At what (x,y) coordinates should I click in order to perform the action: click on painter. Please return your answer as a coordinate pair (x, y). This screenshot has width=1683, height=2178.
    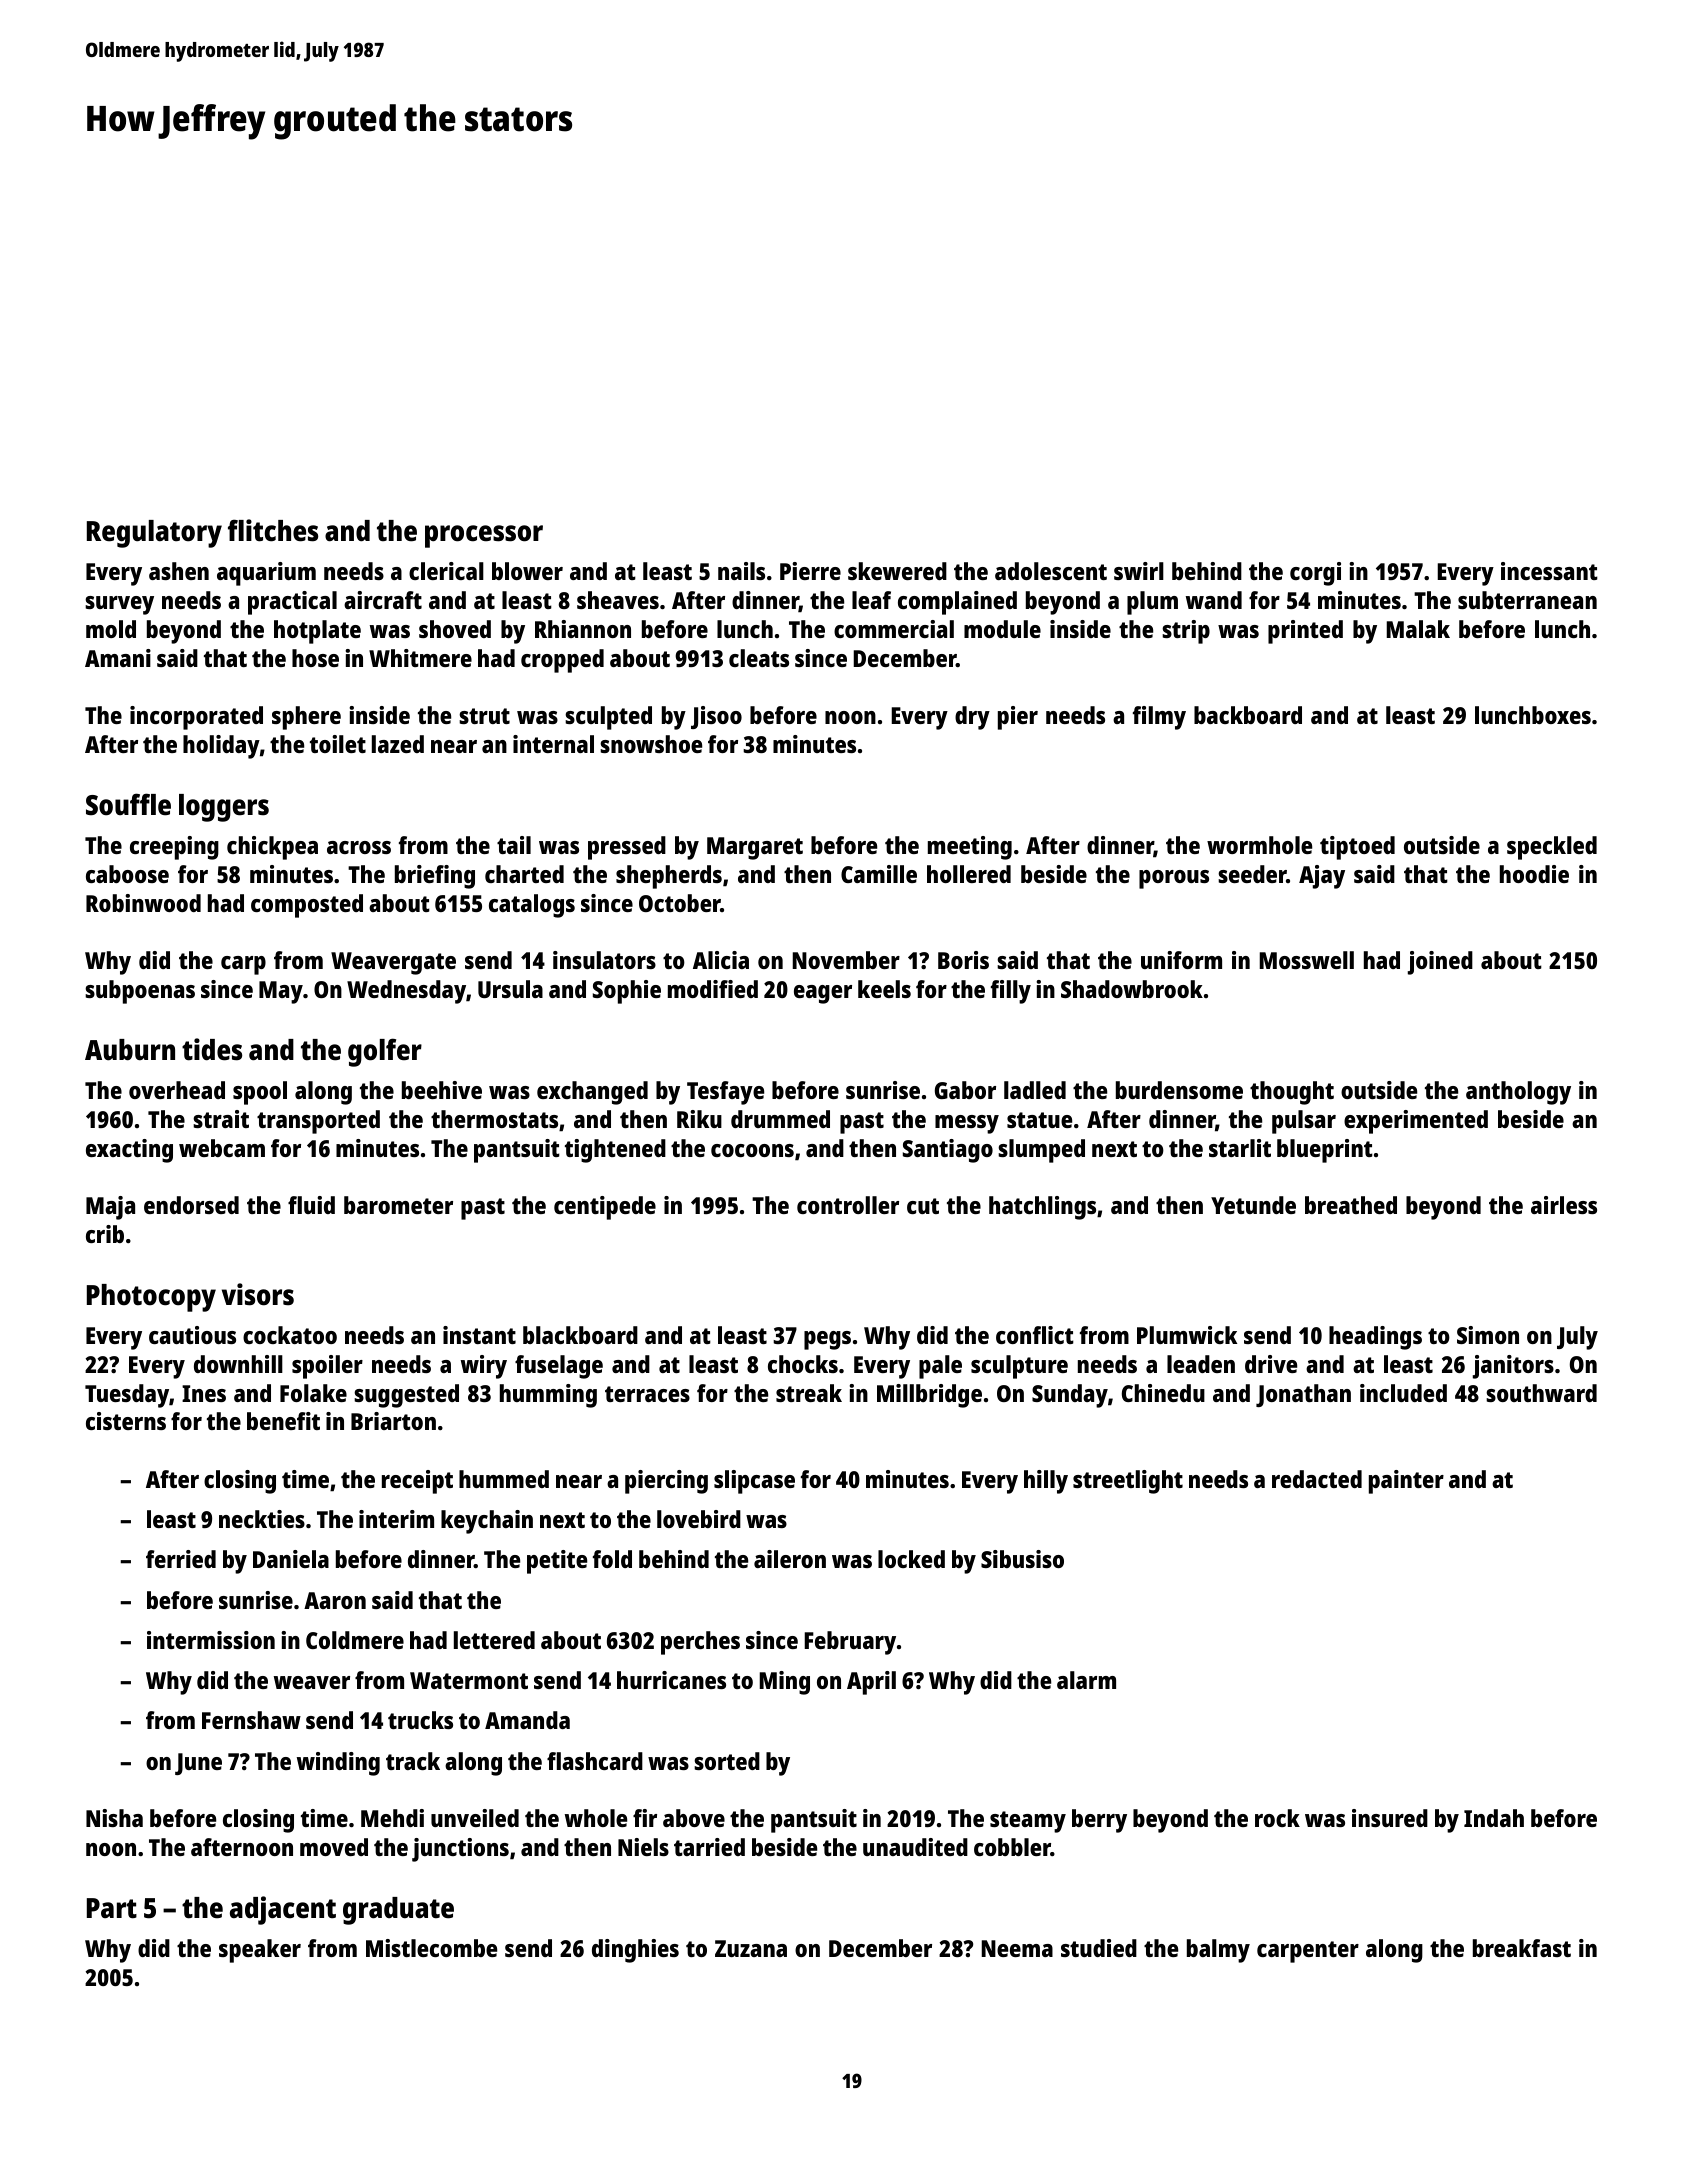
    Looking at the image, I should click on (1406, 1482).
